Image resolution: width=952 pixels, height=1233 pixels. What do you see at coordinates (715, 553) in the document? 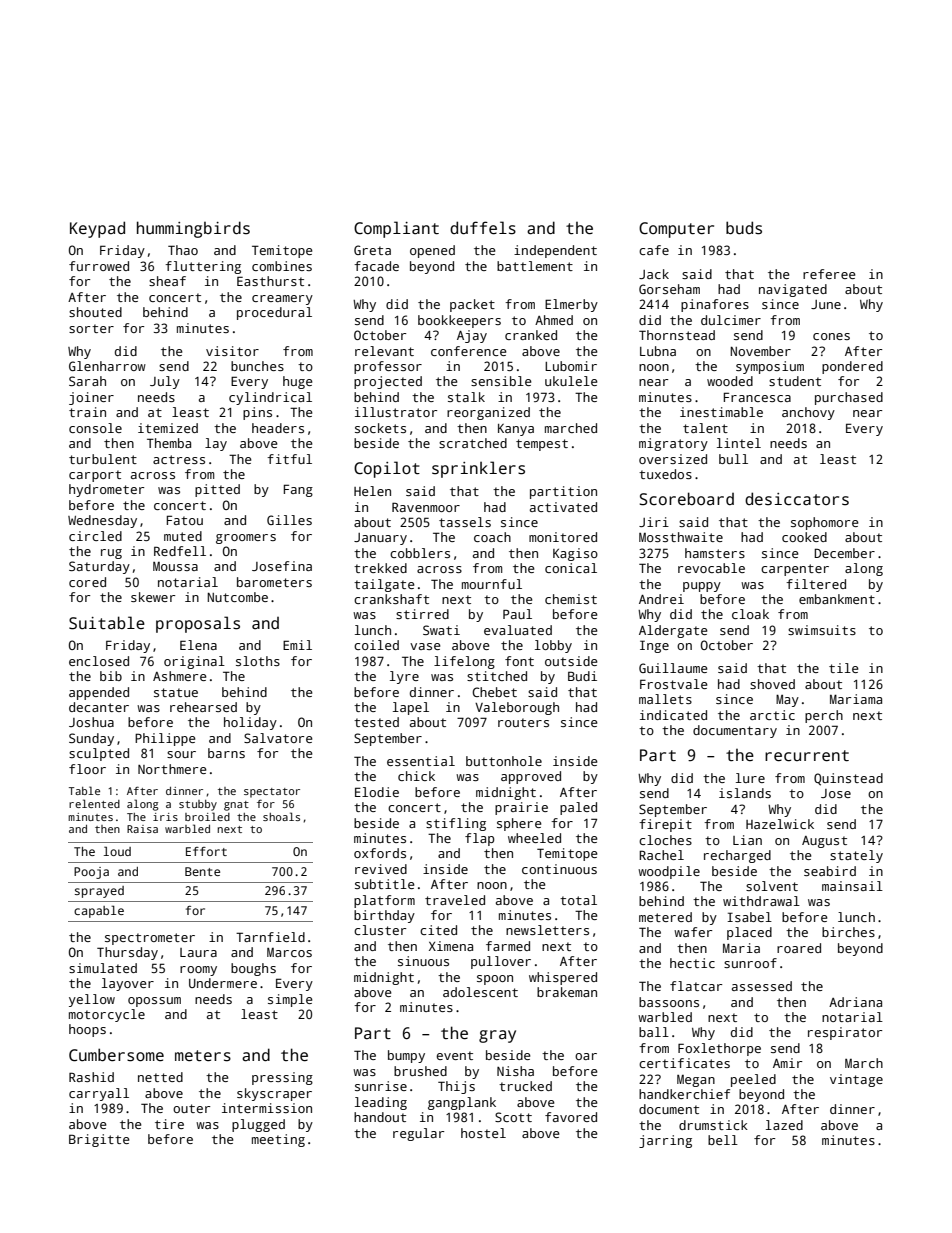
I see `hamsters` at bounding box center [715, 553].
